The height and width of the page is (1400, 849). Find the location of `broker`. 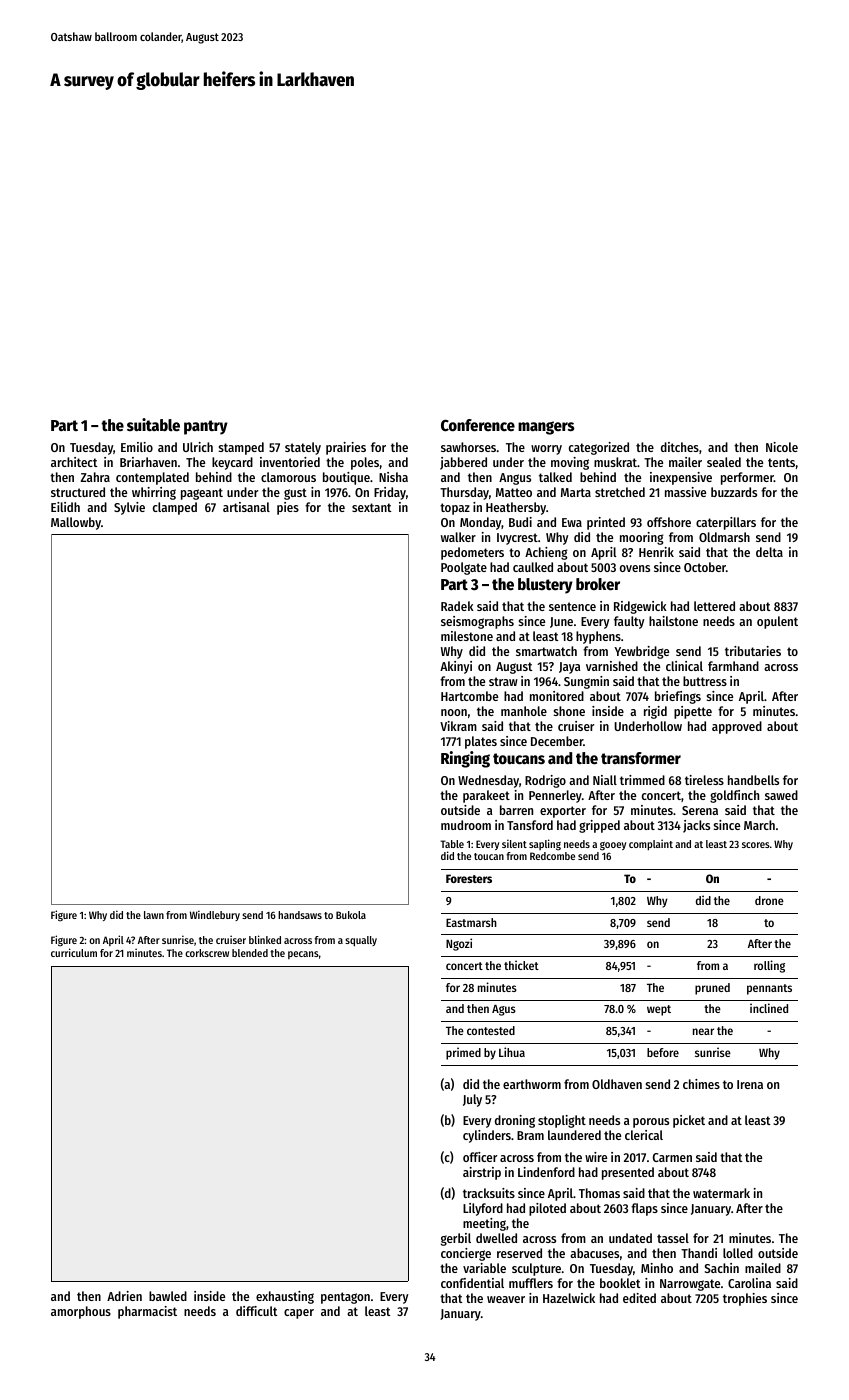

broker is located at coordinates (598, 584).
